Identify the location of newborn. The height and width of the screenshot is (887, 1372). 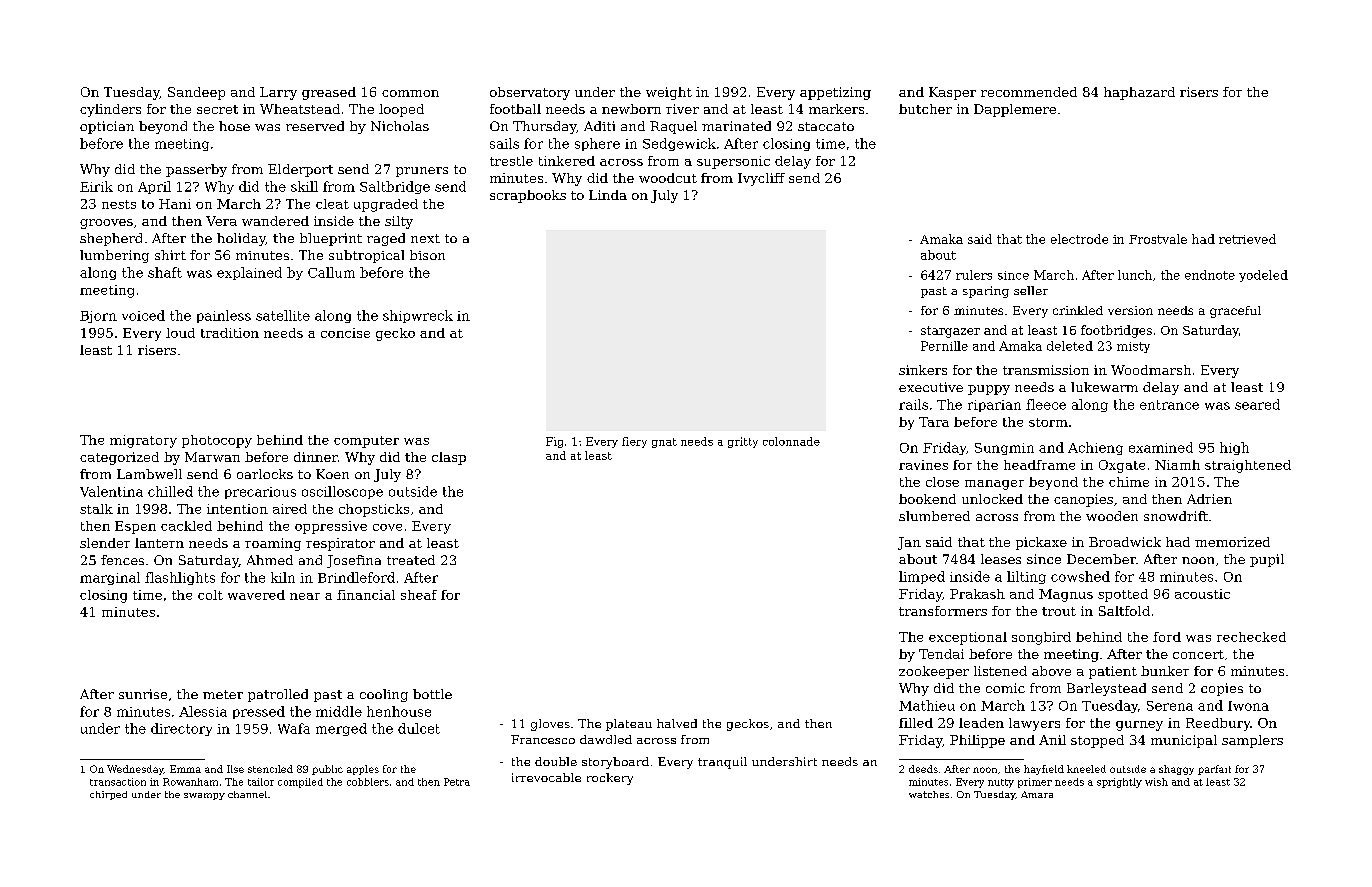
(631, 109).
